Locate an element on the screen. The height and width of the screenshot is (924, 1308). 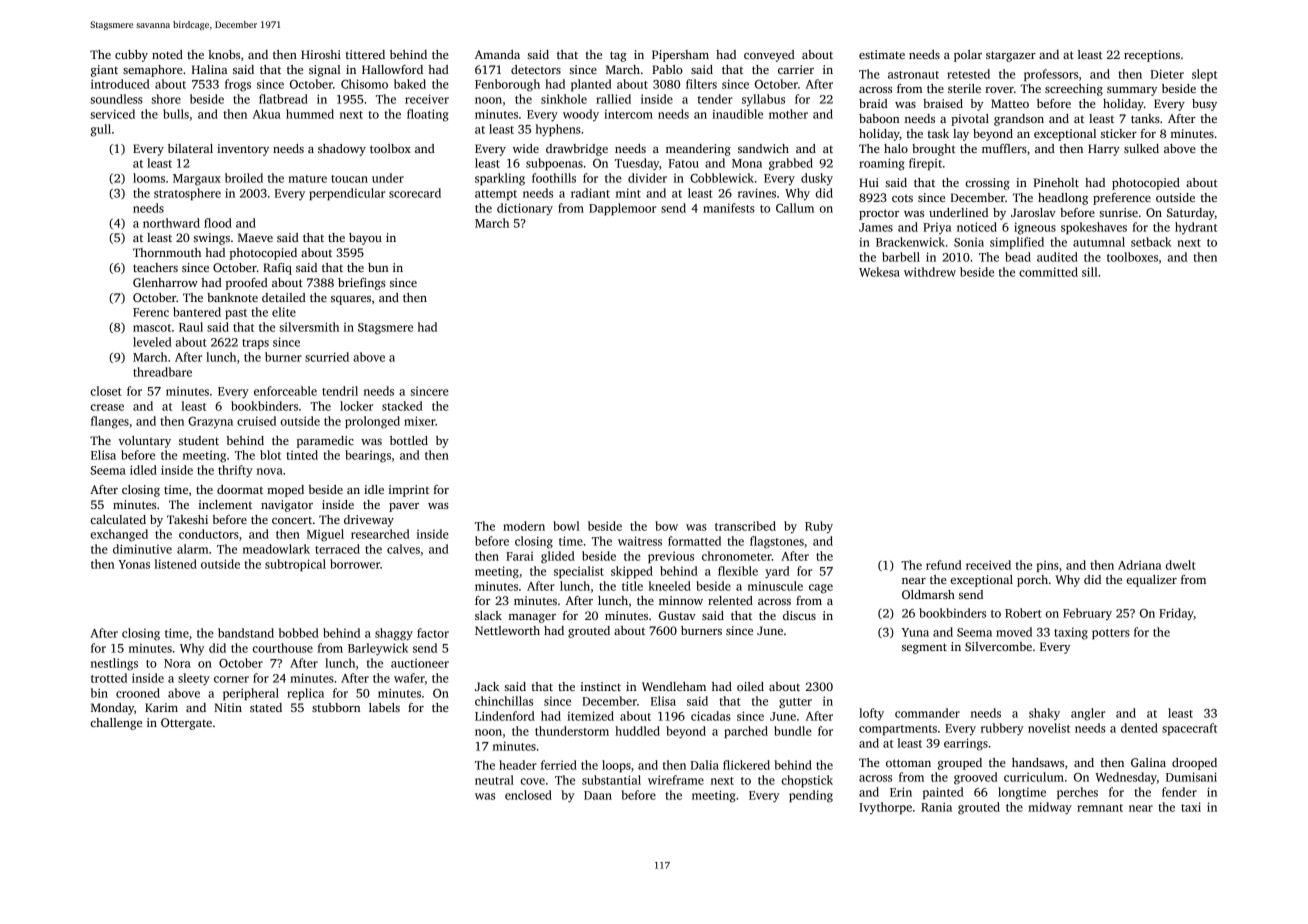
scurried is located at coordinates (327, 357).
